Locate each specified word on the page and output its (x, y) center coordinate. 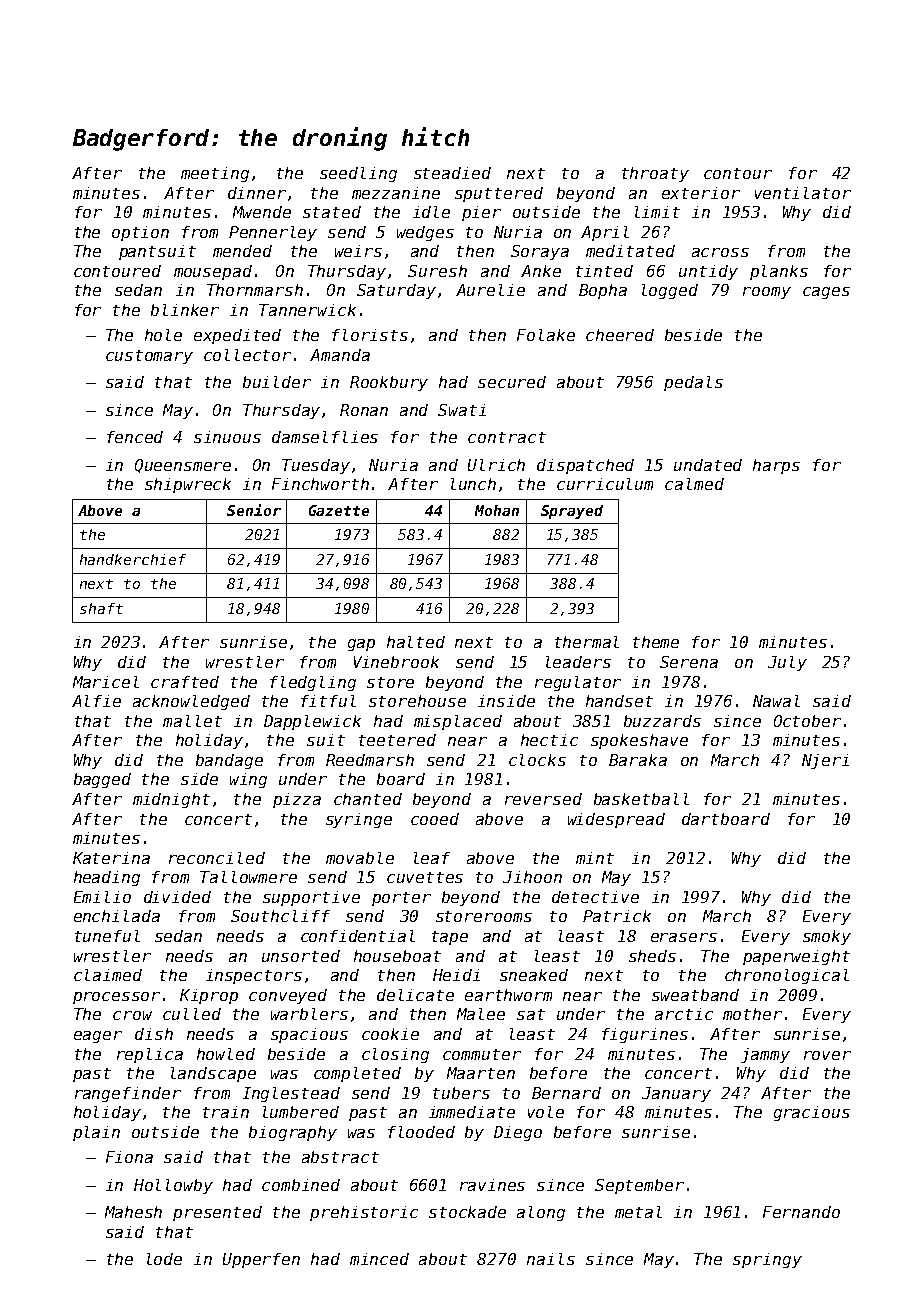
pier (481, 213)
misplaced (458, 722)
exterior (701, 193)
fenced (135, 437)
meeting (215, 174)
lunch (473, 484)
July (787, 663)
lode (164, 1259)
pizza (297, 800)
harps (776, 466)
